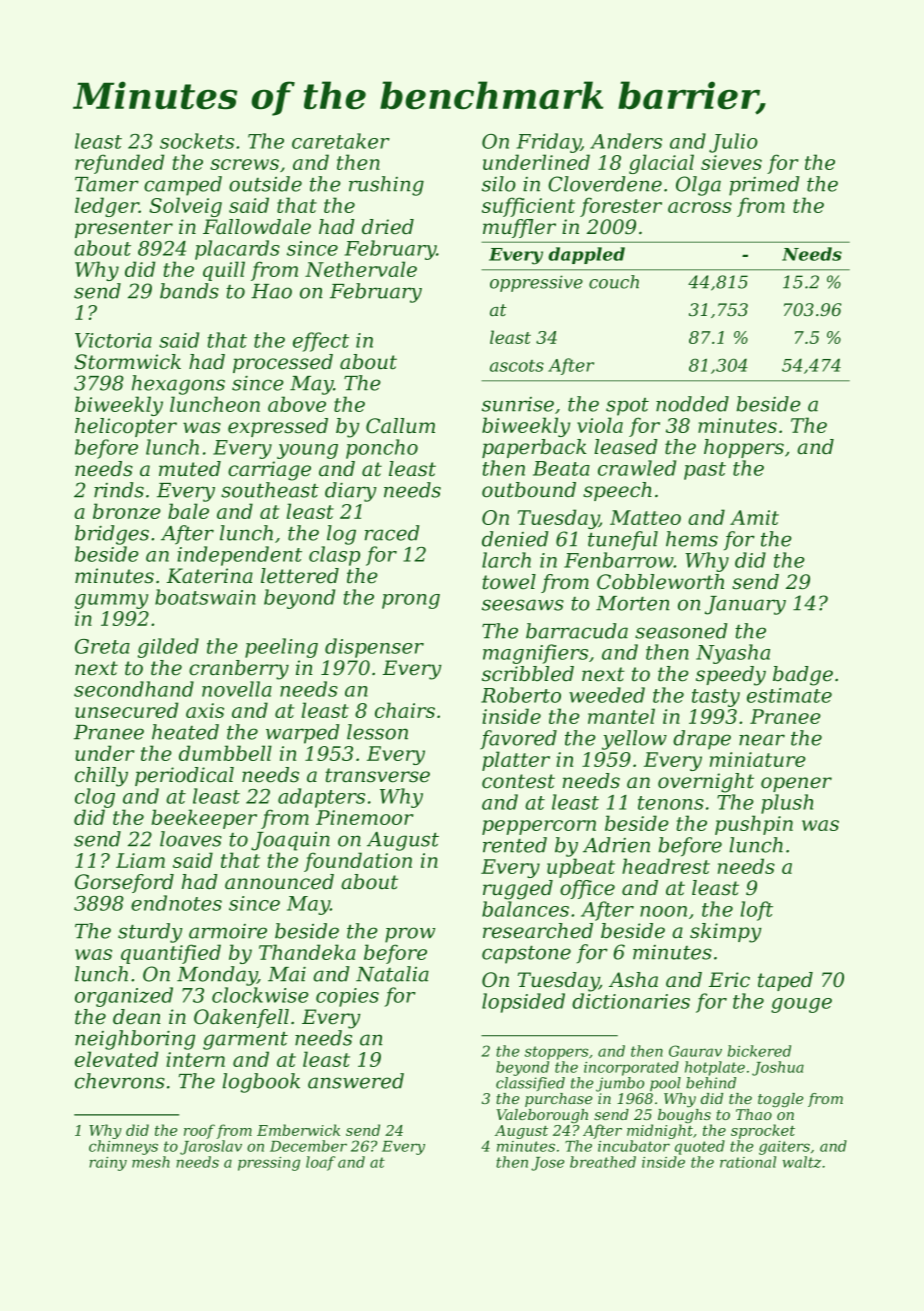 This document has height=1311, width=924. What do you see at coordinates (197, 141) in the document?
I see `sockets` at bounding box center [197, 141].
